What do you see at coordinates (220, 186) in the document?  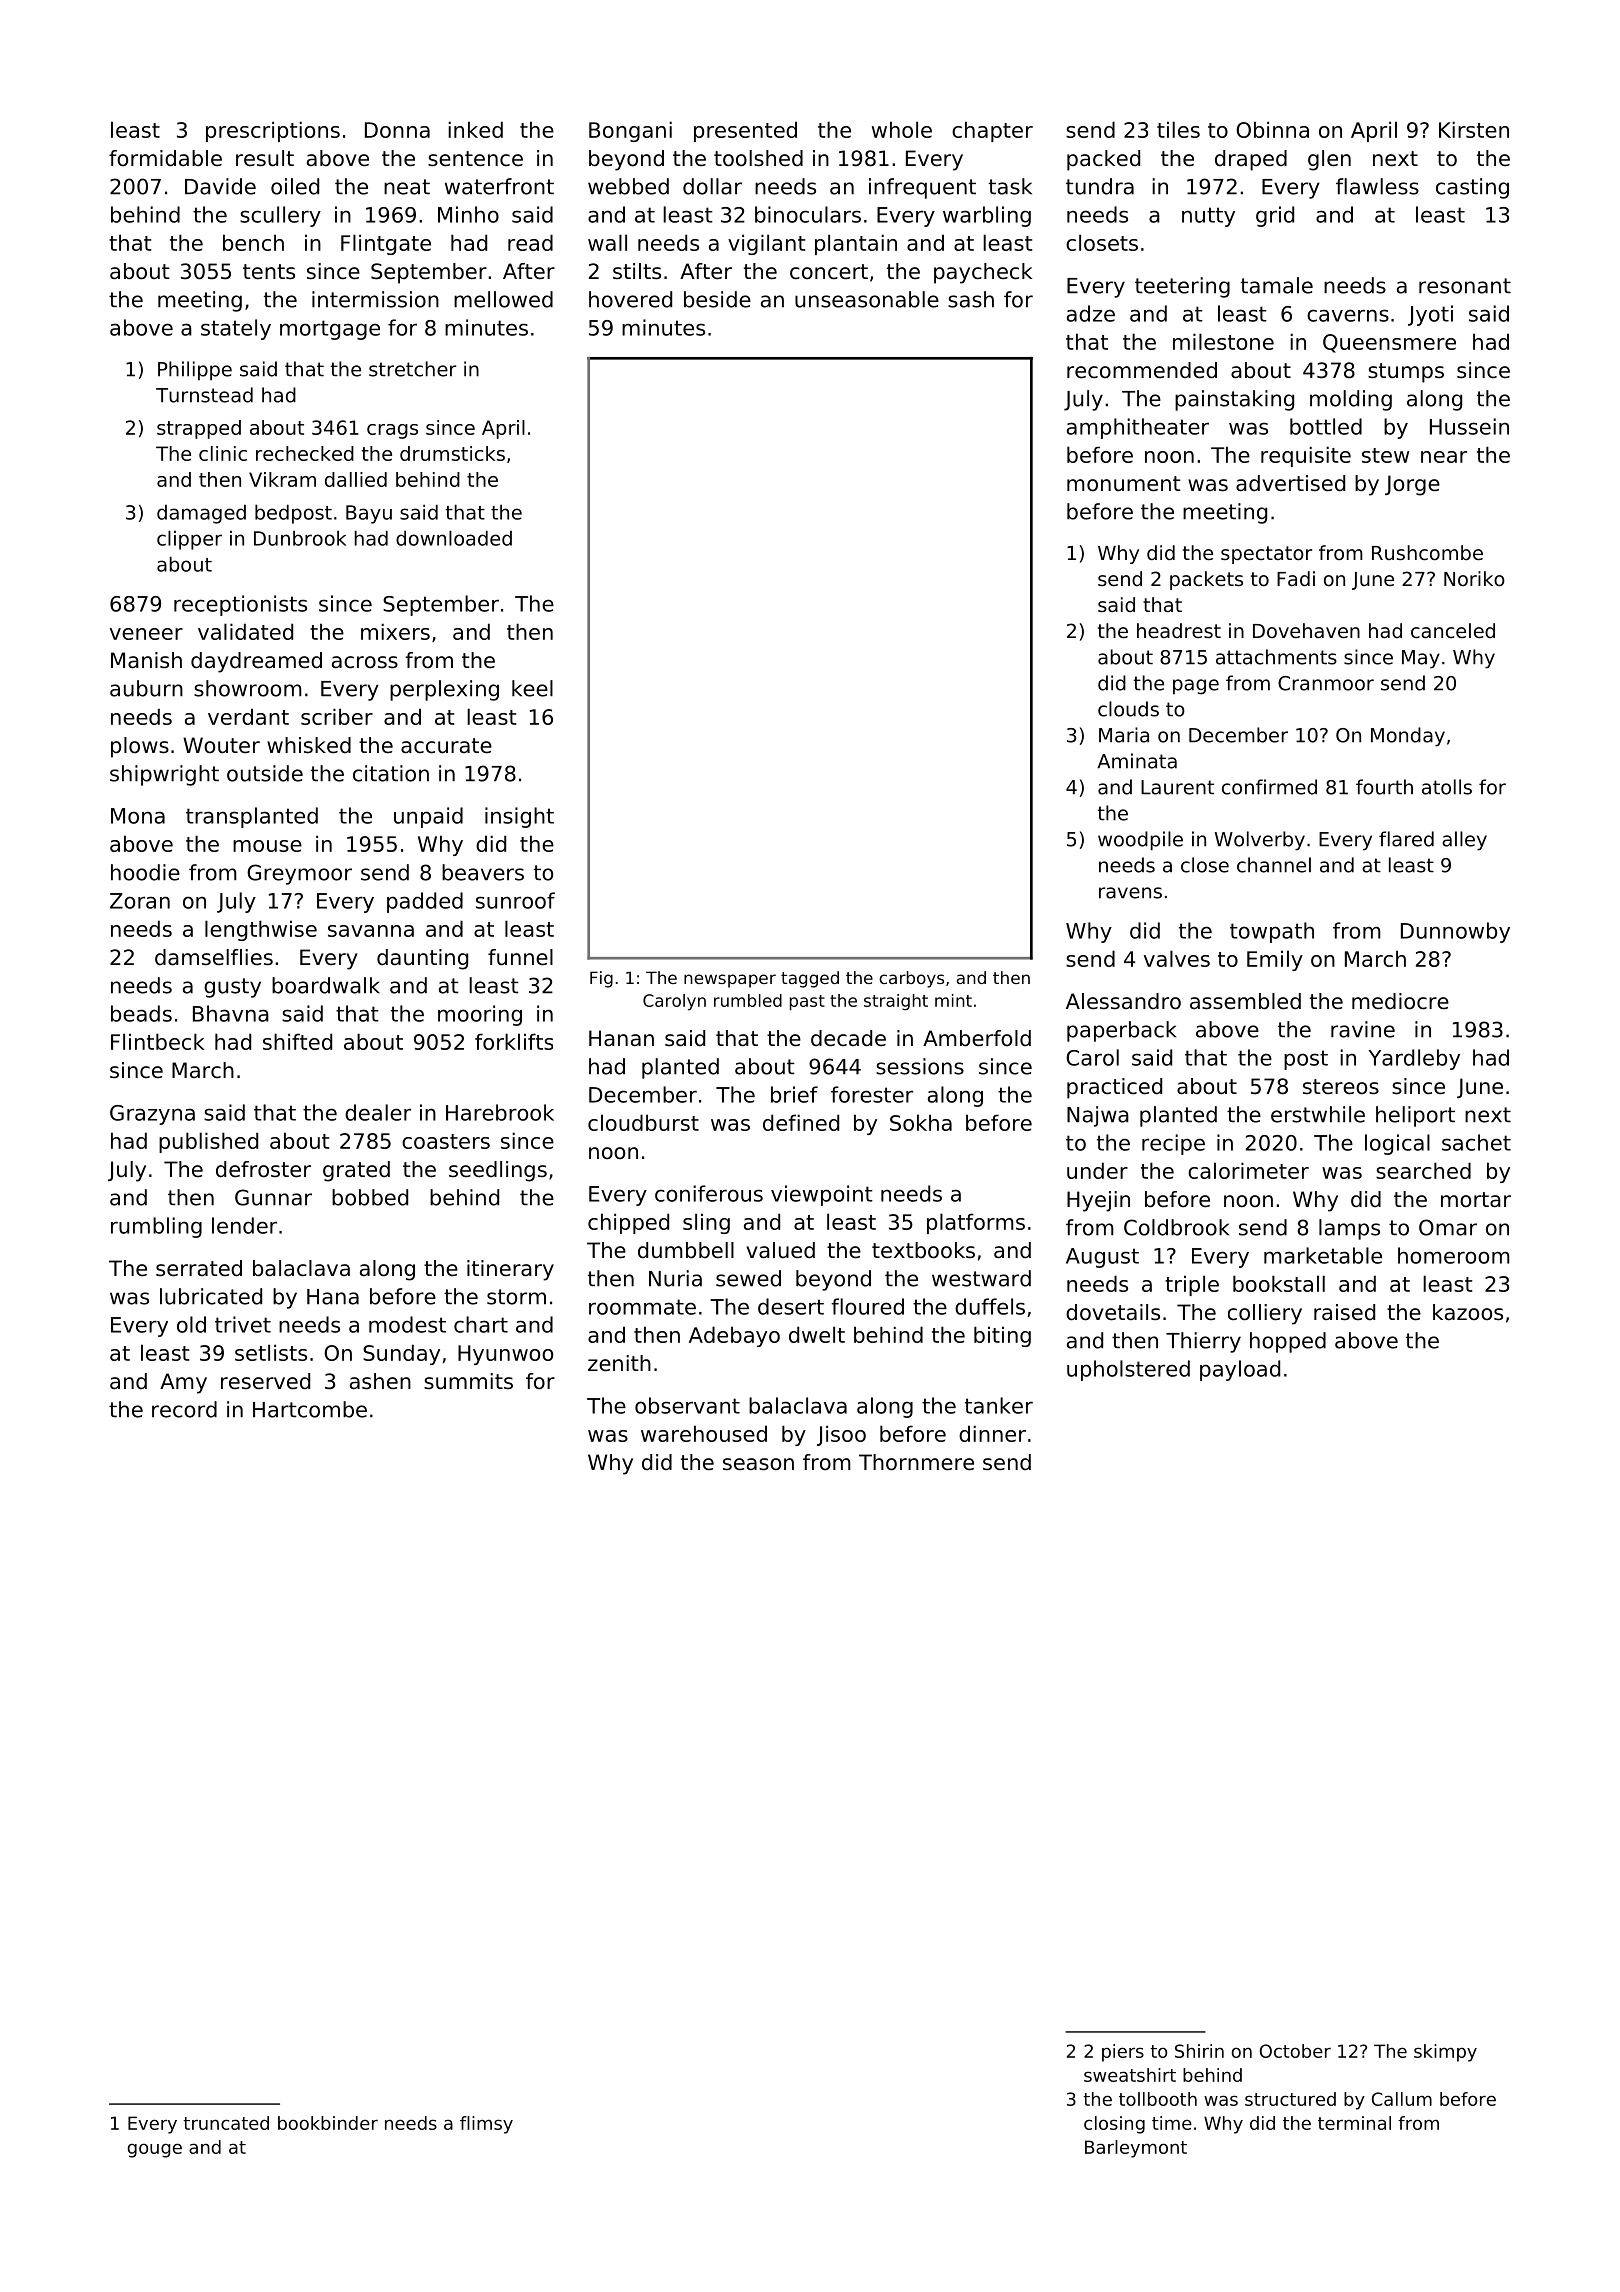 I see `Davide` at bounding box center [220, 186].
